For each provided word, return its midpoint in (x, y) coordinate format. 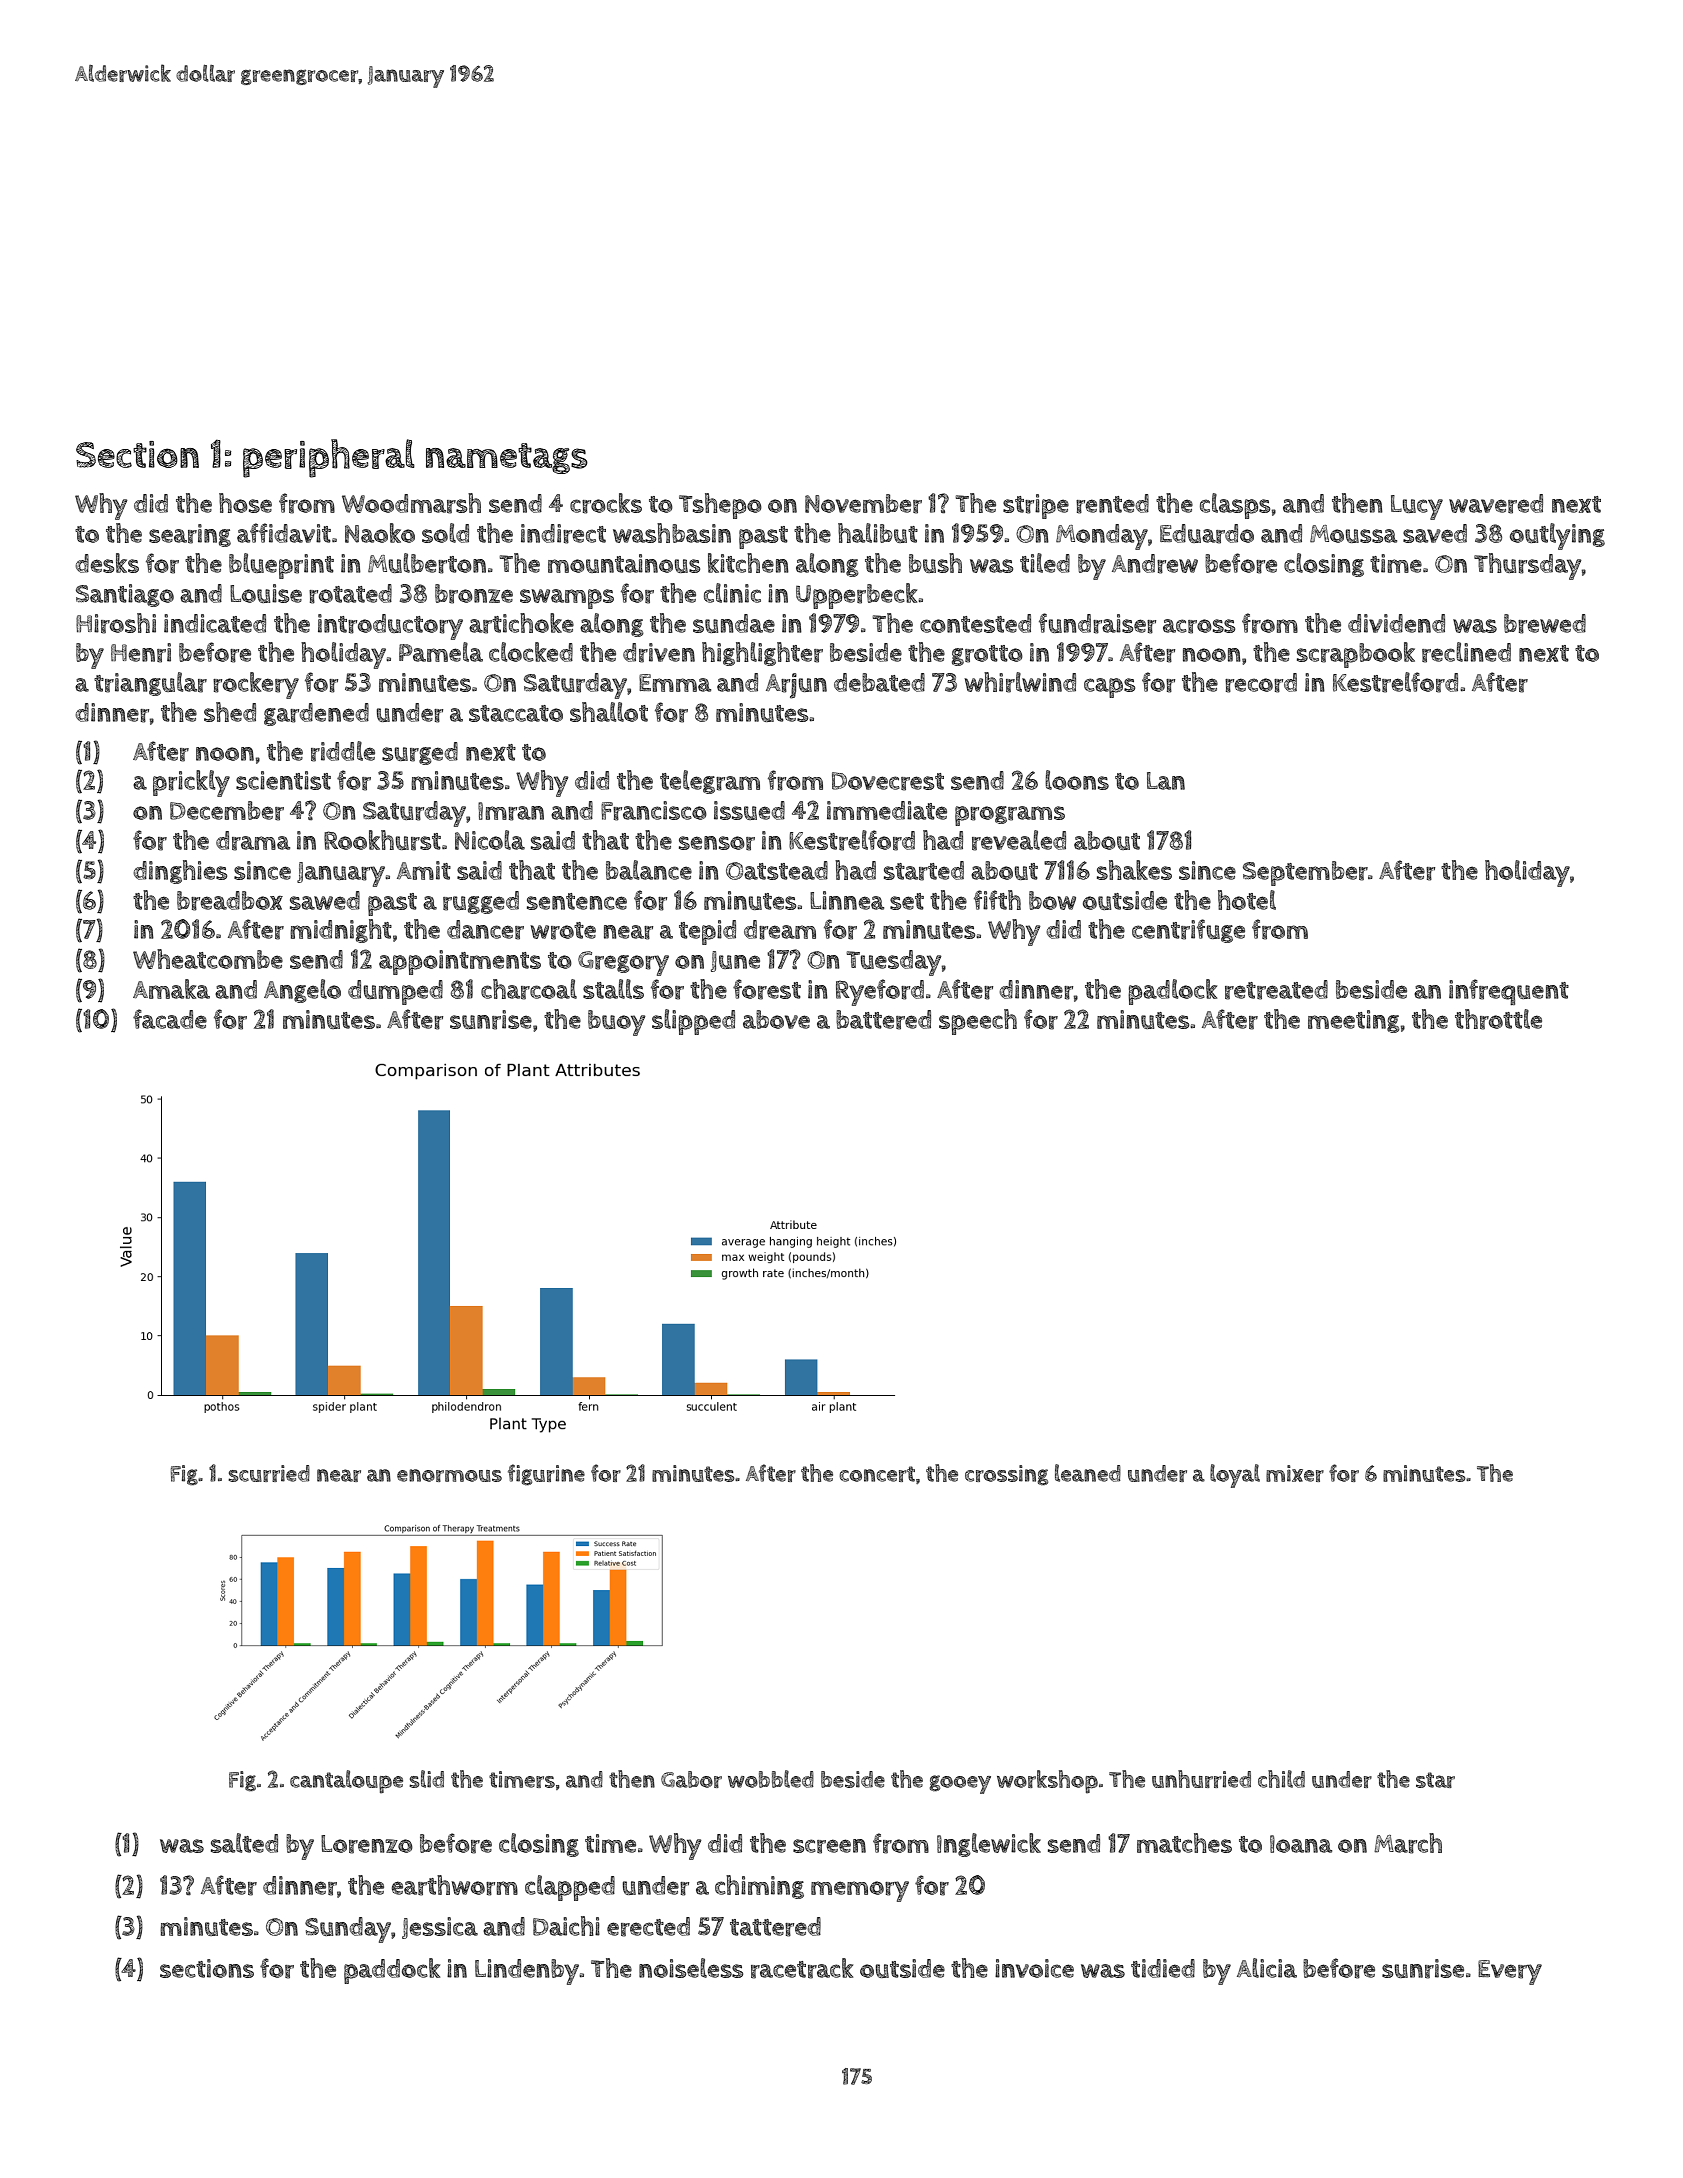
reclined (1466, 652)
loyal (1235, 1476)
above (776, 1019)
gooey (960, 1784)
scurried (269, 1473)
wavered (1496, 504)
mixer (1295, 1473)
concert (877, 1474)
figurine (546, 1475)
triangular (150, 684)
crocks (606, 503)
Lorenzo (367, 1844)
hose (245, 503)
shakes (1134, 870)
